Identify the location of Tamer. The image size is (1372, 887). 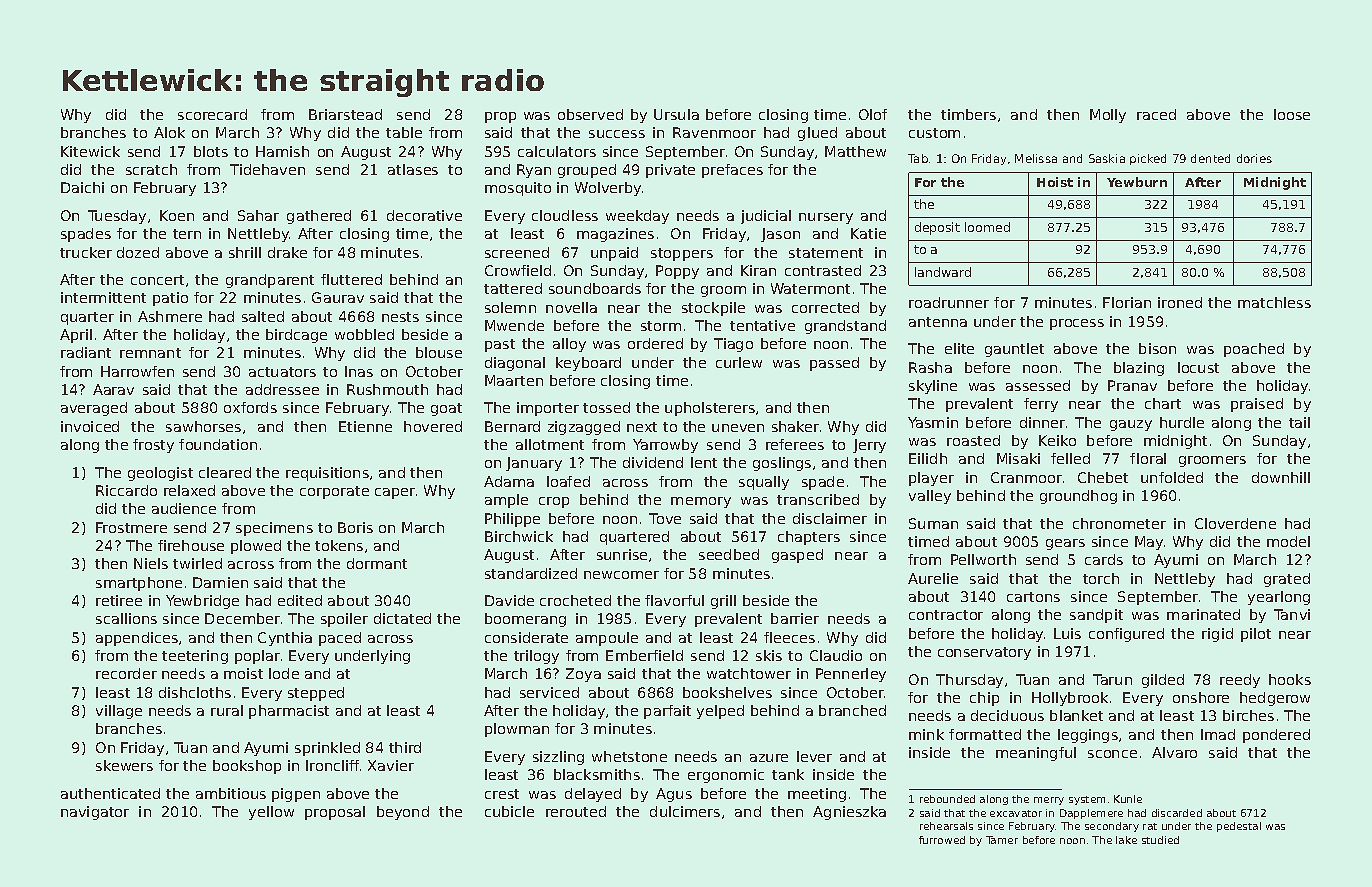
(1002, 840).
